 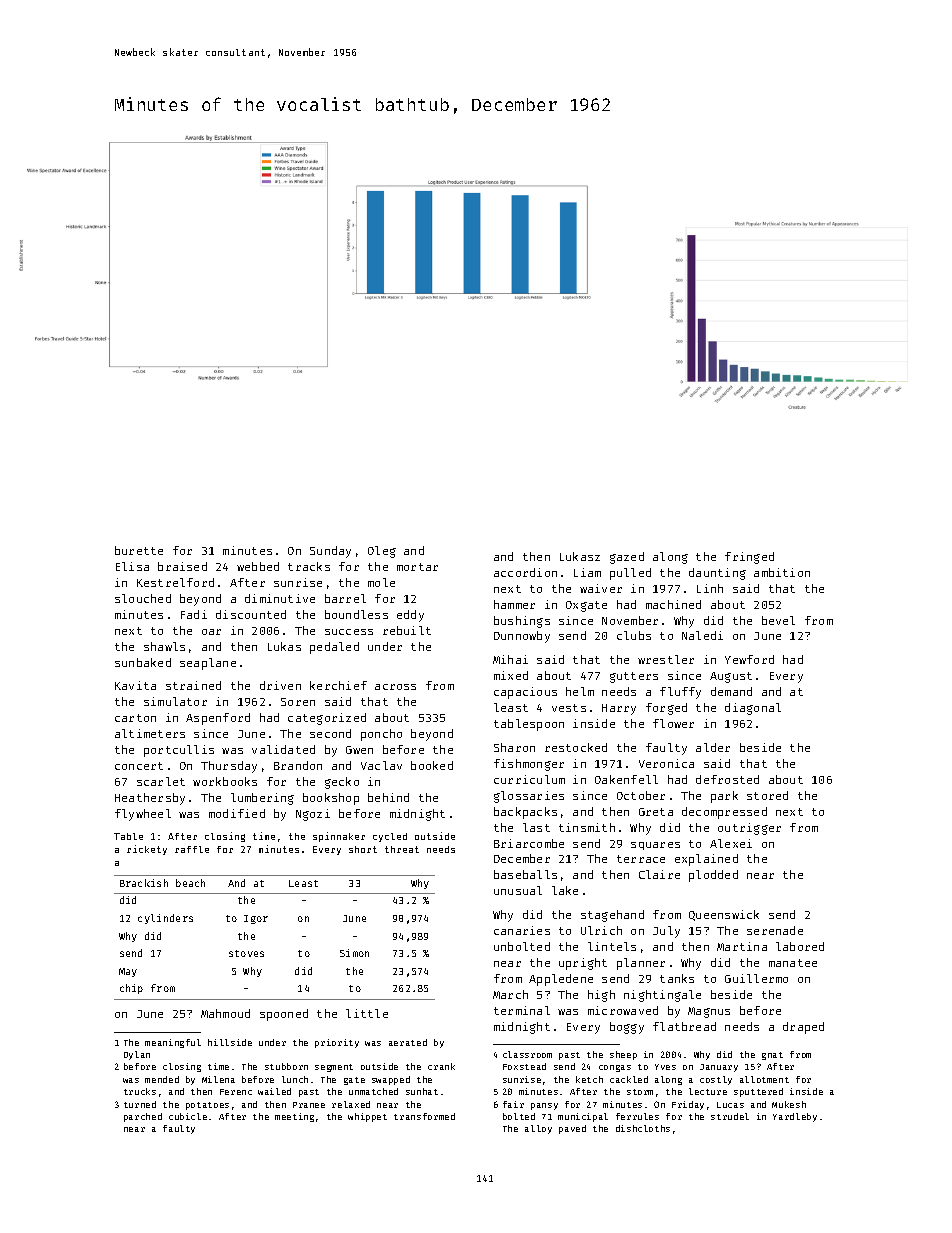 I want to click on serenade, so click(x=775, y=930).
